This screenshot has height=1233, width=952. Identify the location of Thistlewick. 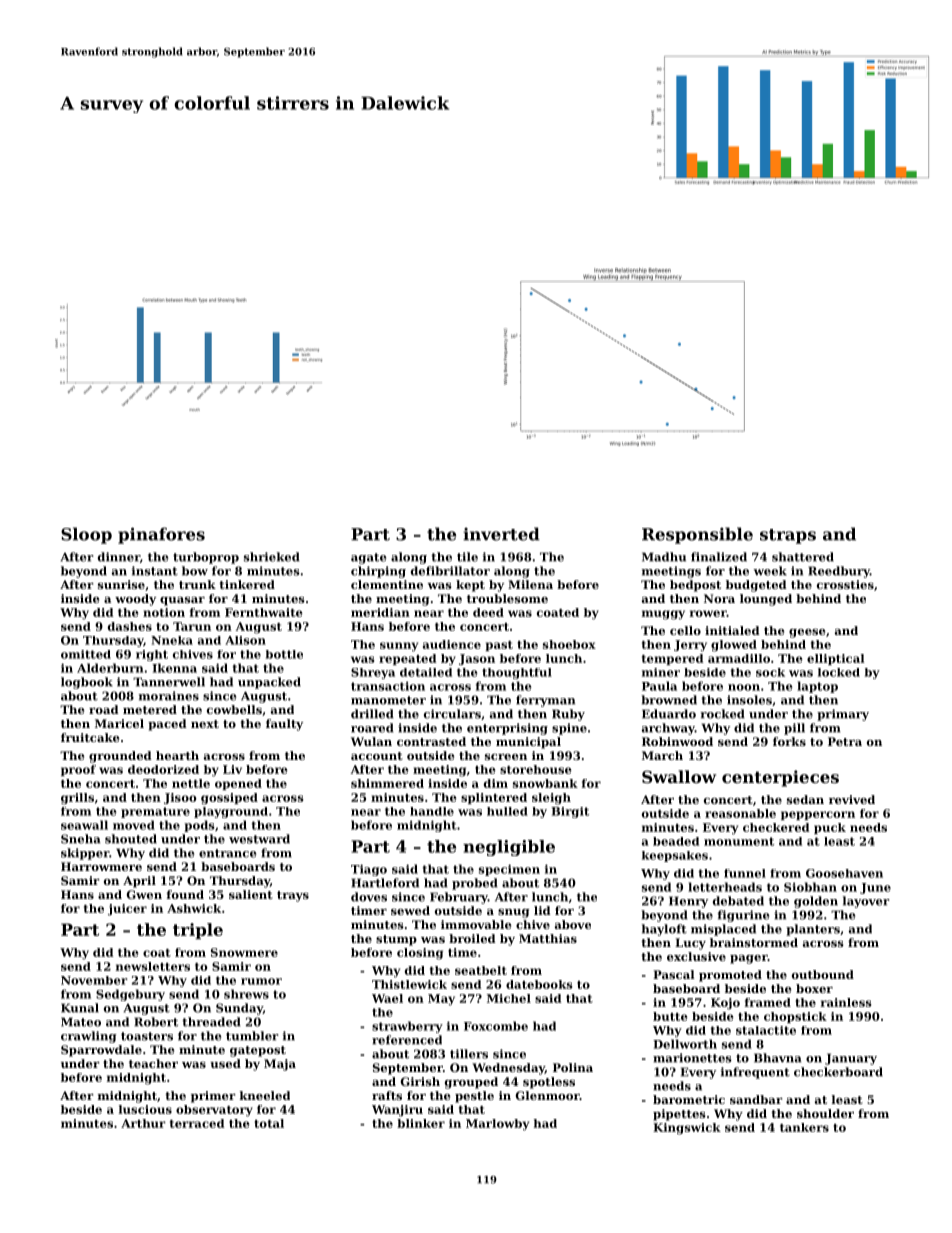
(409, 984).
